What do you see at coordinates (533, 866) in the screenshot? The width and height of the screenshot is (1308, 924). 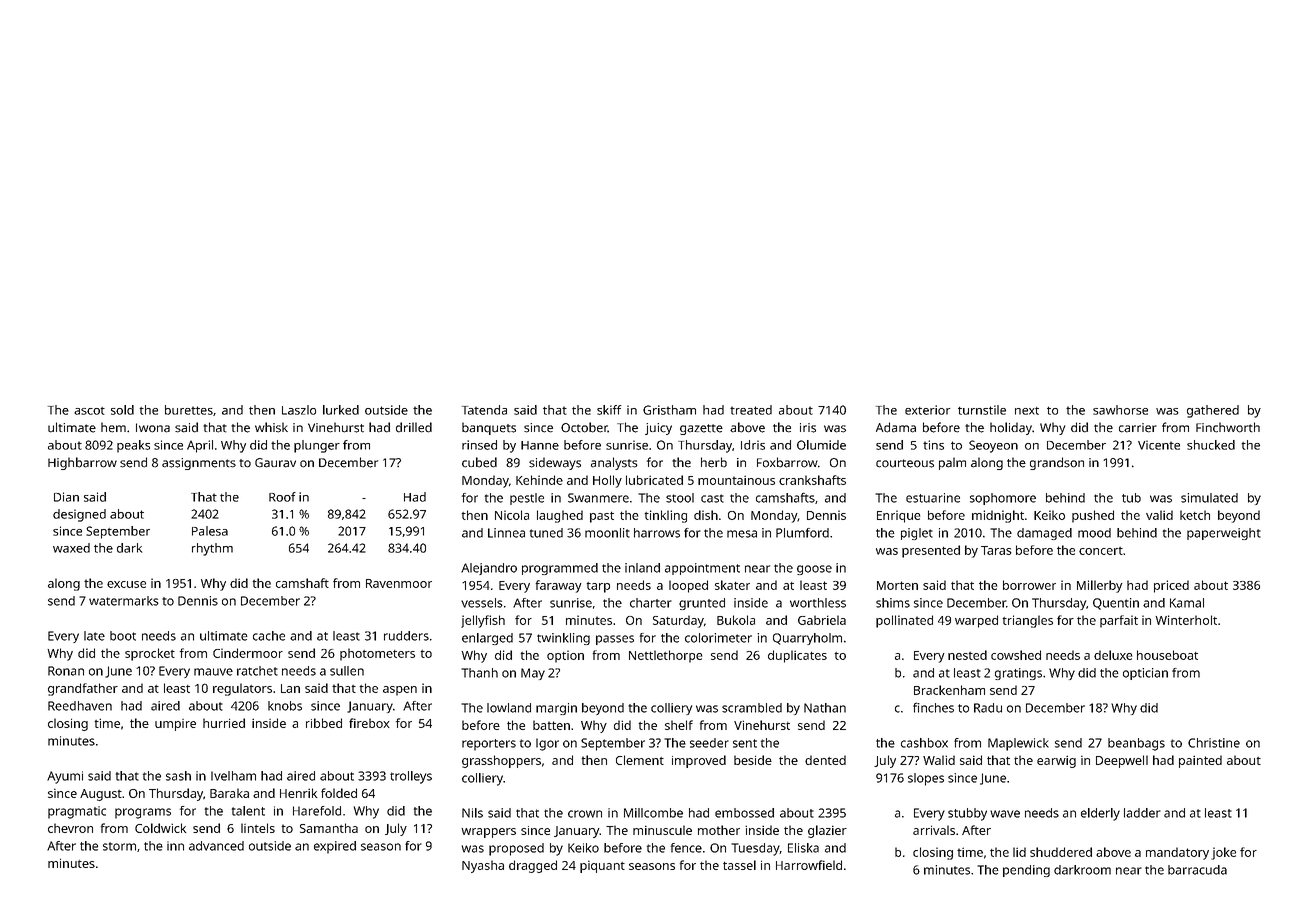 I see `dragged` at bounding box center [533, 866].
